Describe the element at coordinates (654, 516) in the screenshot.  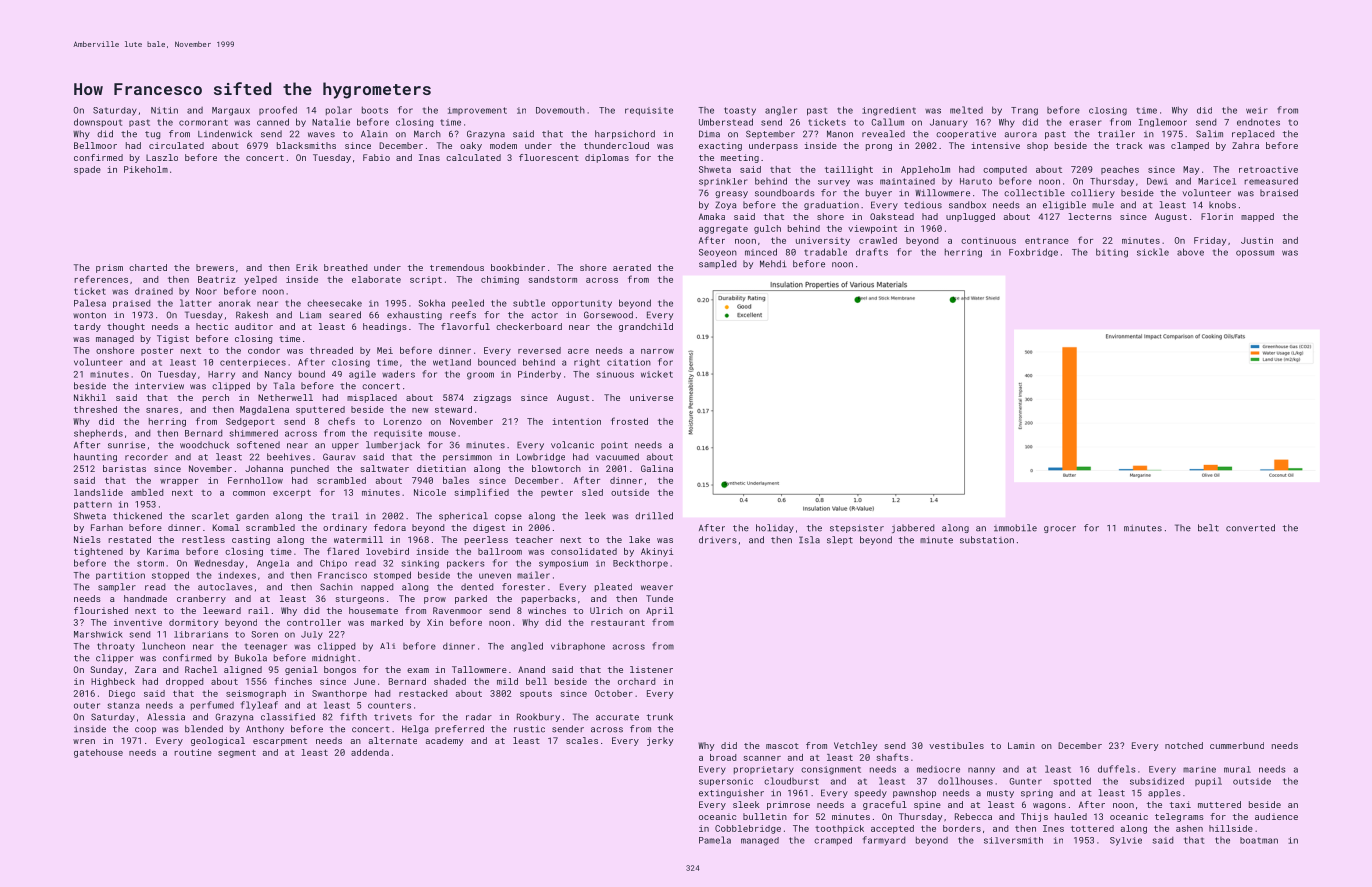
I see `drilled` at that location.
